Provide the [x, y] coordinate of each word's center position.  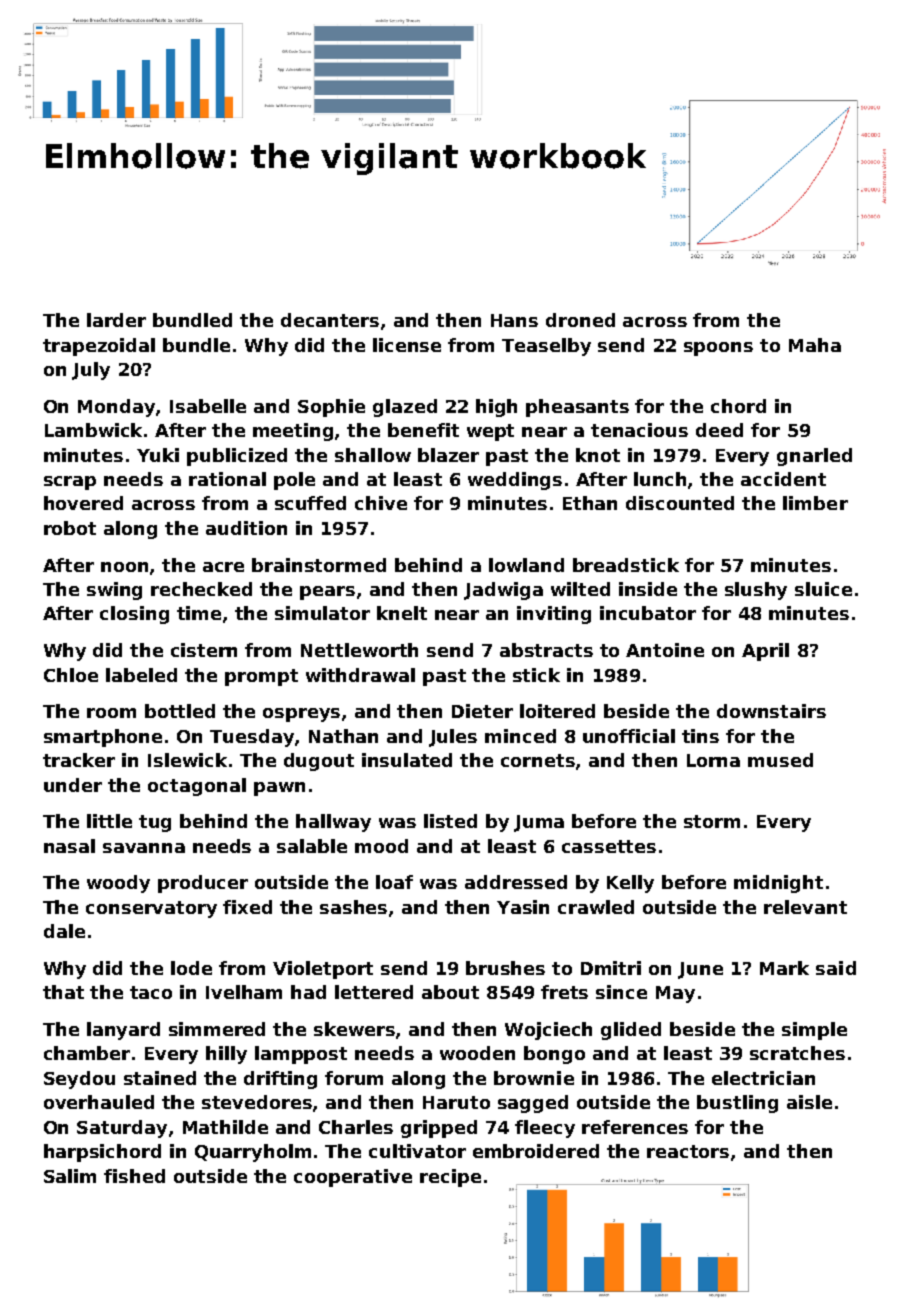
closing [134, 615]
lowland [526, 565]
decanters [330, 320]
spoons [718, 349]
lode [191, 968]
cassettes [609, 846]
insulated [407, 760]
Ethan [590, 503]
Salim [70, 1176]
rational [227, 479]
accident [783, 479]
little [109, 821]
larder [116, 320]
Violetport [323, 970]
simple [814, 1031]
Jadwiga [503, 591]
